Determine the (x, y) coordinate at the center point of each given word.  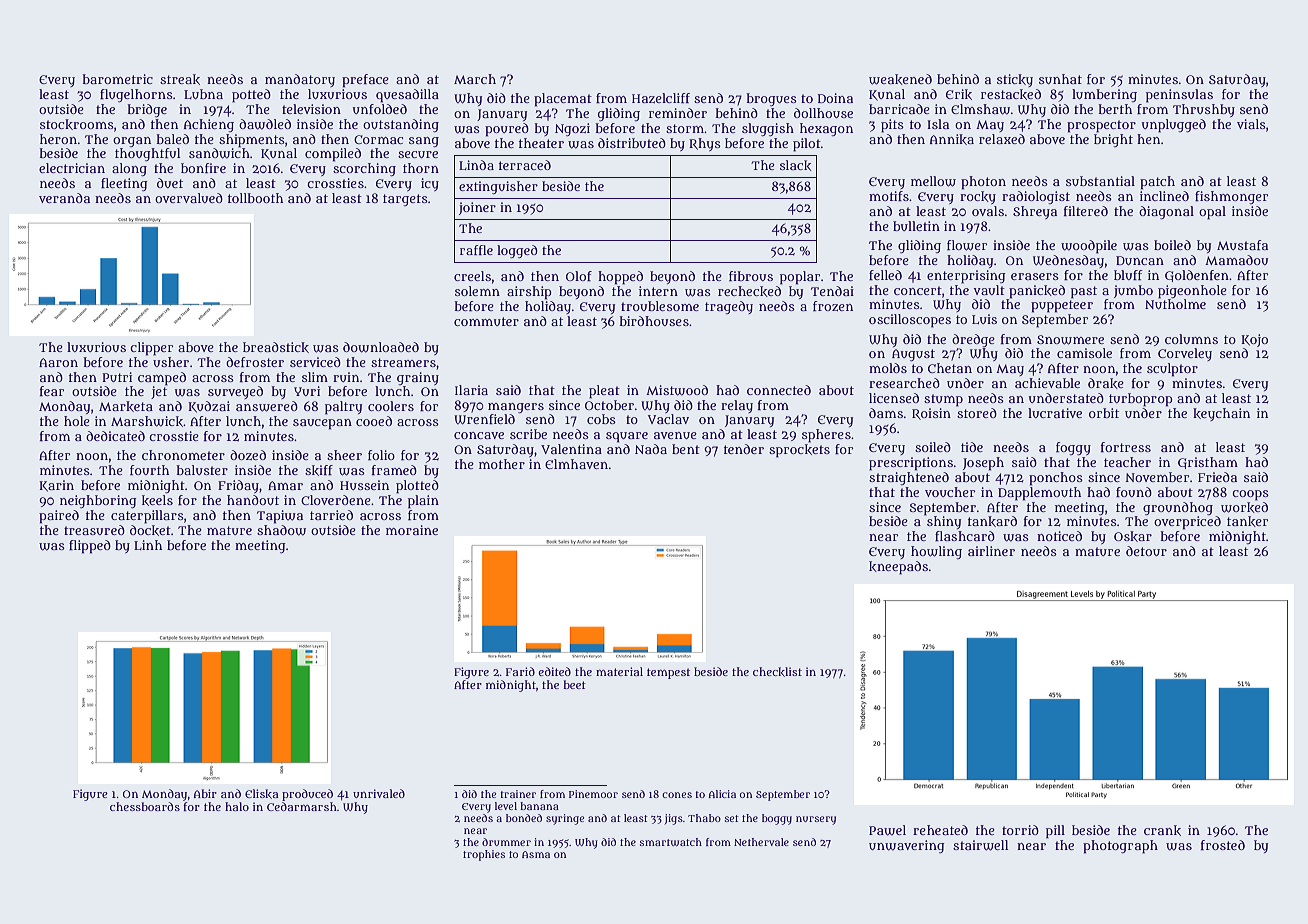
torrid (1020, 830)
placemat (563, 100)
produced (307, 795)
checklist (777, 672)
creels (472, 276)
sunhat (1060, 79)
